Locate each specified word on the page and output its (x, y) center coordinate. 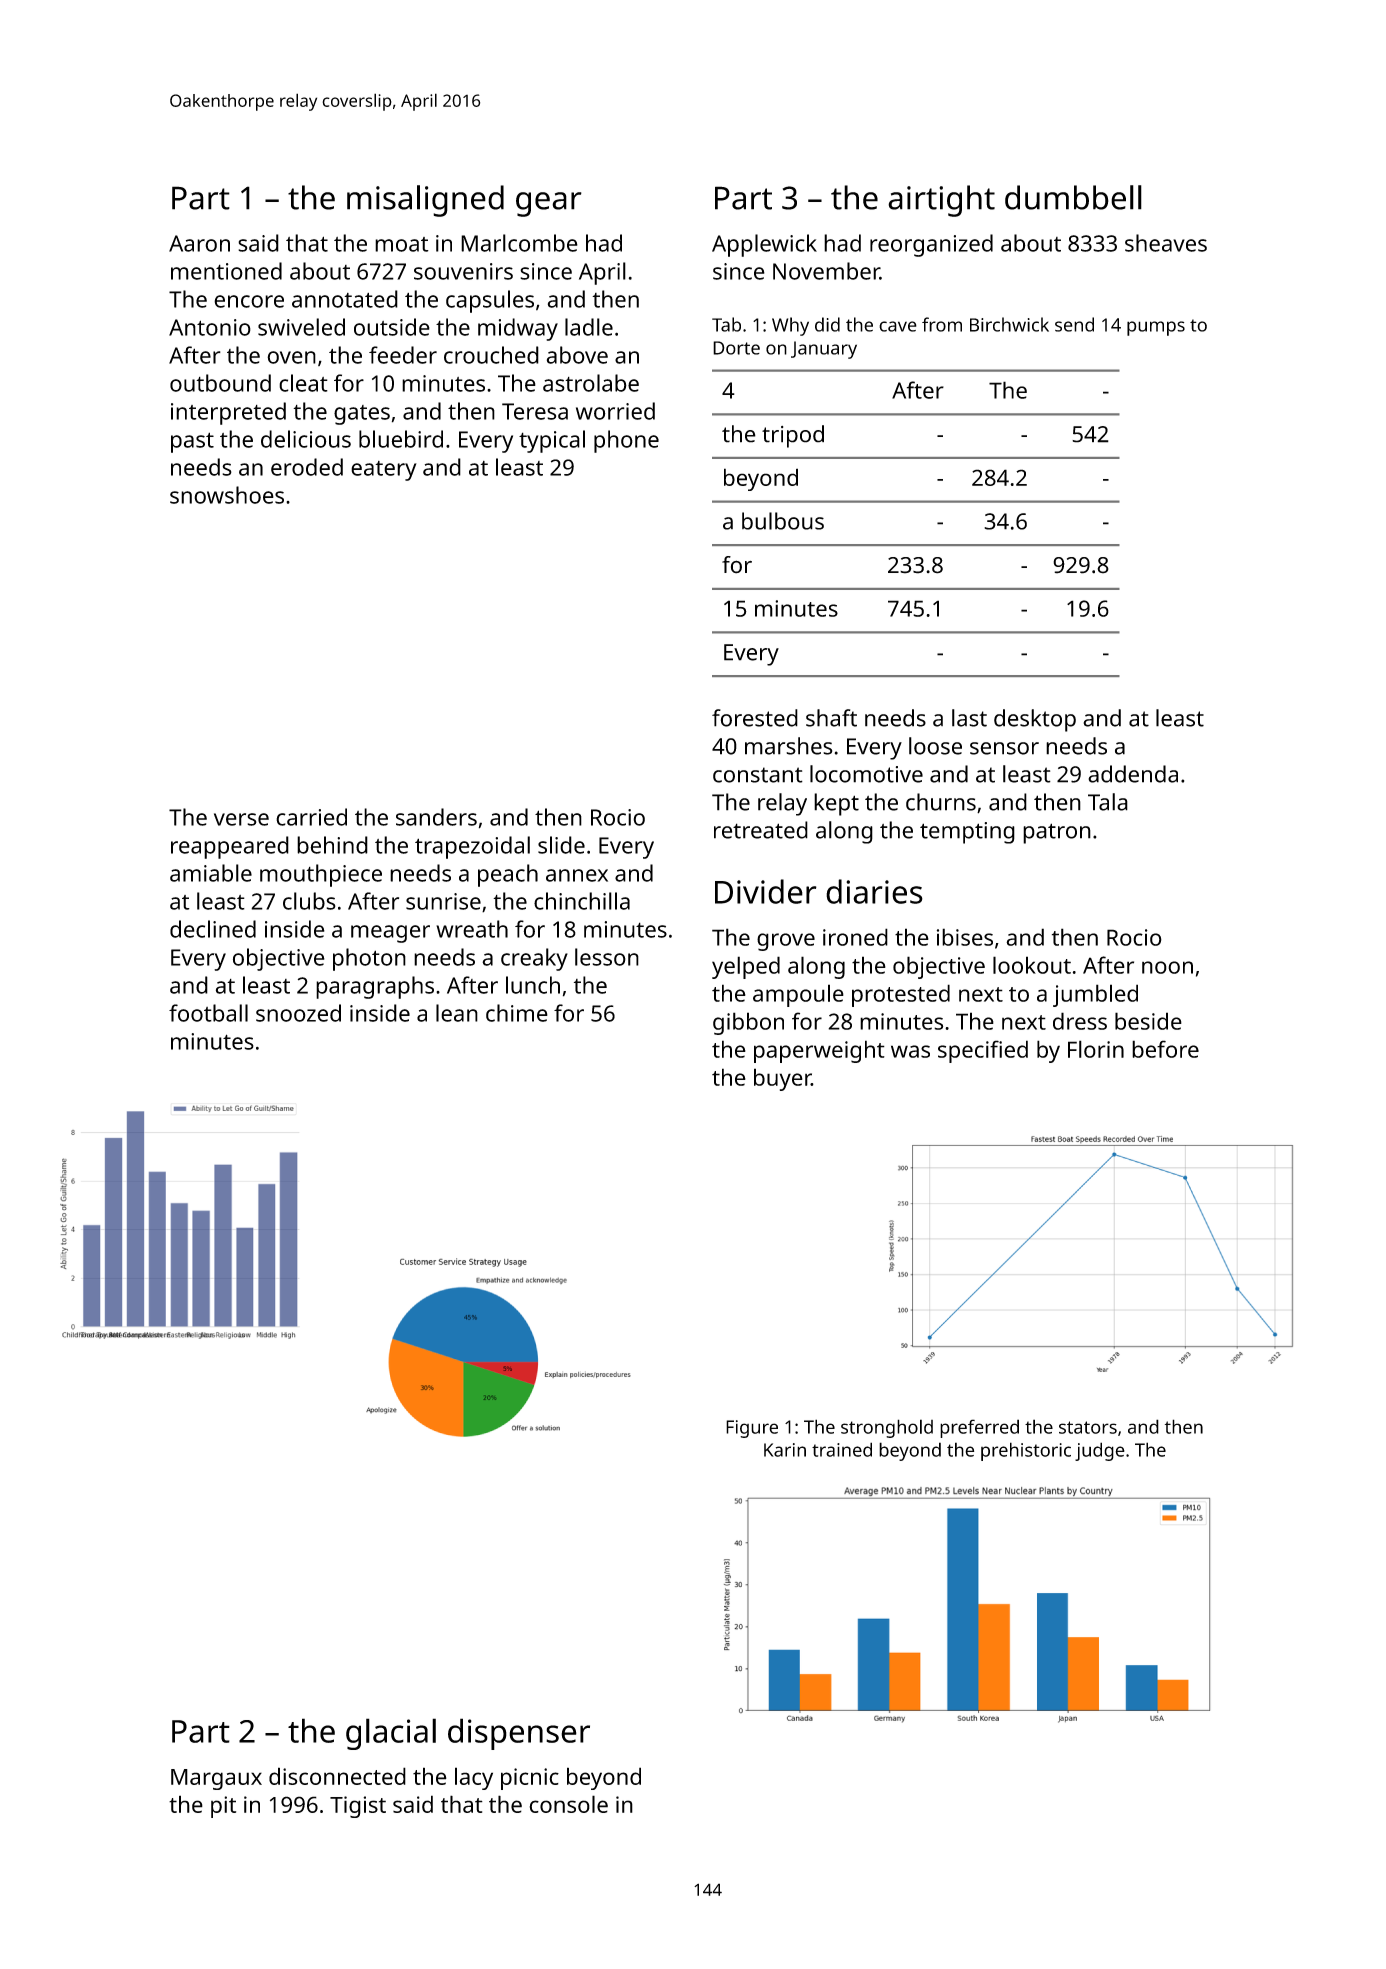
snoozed (298, 1013)
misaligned (425, 201)
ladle (589, 327)
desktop (1035, 720)
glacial (391, 1734)
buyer (782, 1079)
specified (983, 1051)
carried (311, 817)
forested (755, 718)
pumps (1156, 328)
